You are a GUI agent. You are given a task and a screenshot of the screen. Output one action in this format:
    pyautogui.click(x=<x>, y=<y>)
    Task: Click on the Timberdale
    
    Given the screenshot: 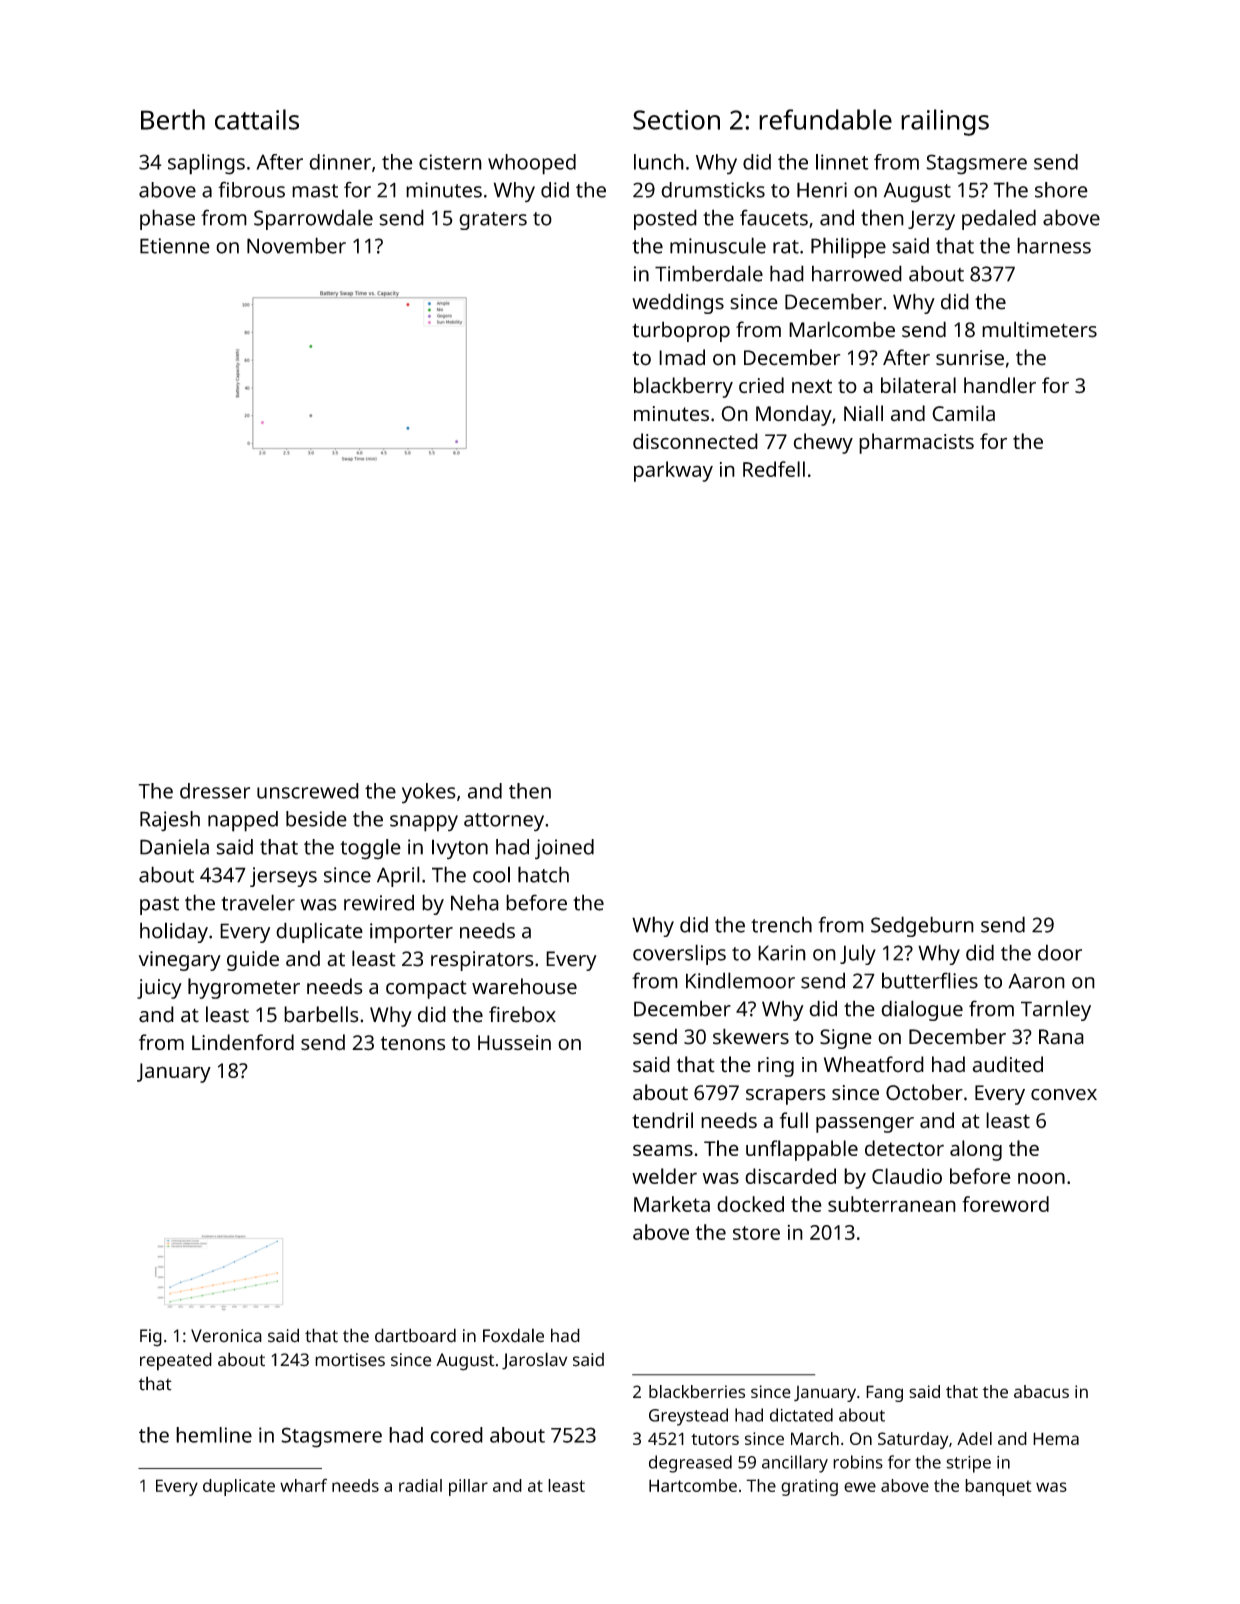 What is the action you would take?
    pyautogui.click(x=709, y=273)
